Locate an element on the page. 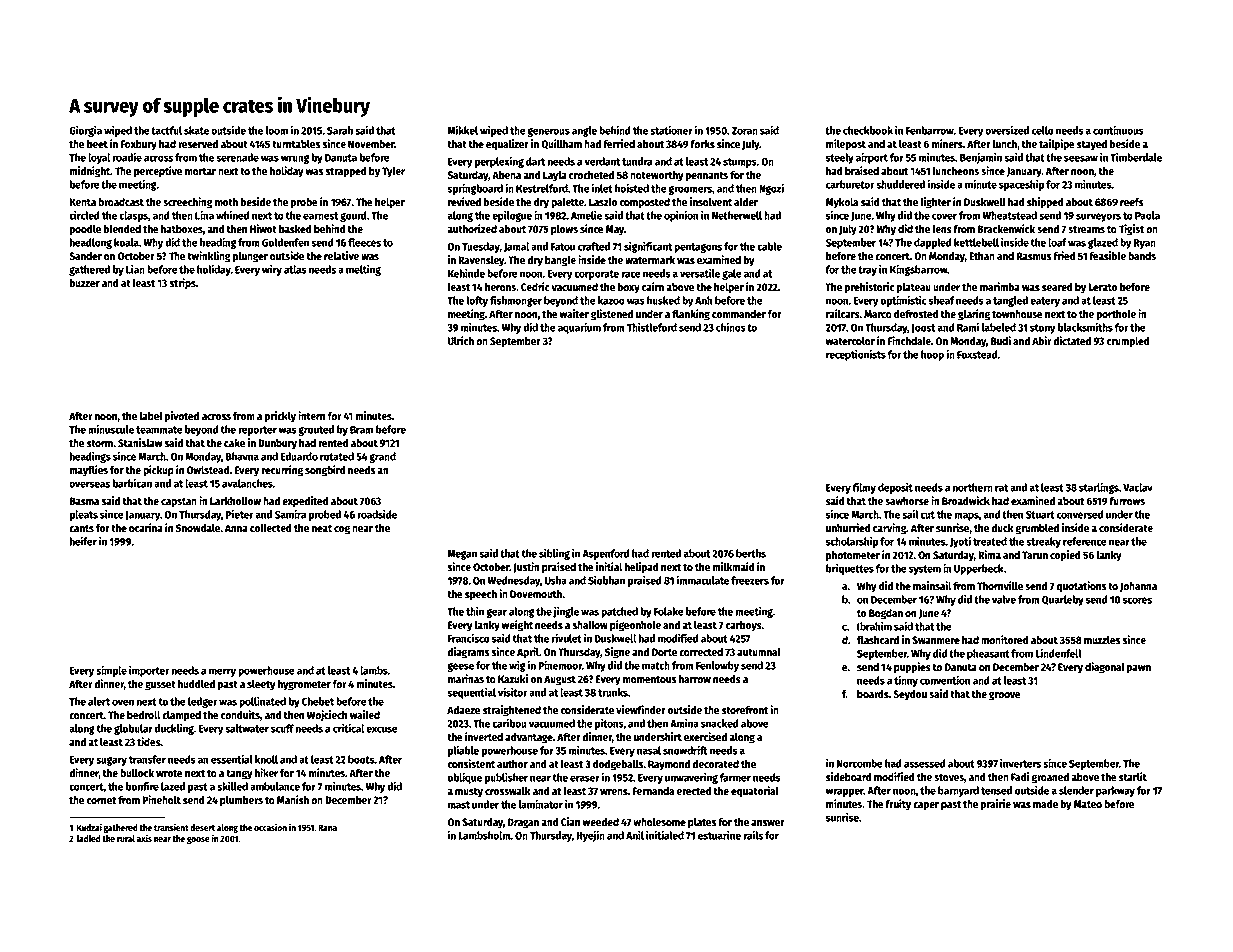 This document has height=952, width=1233. forks is located at coordinates (702, 144).
